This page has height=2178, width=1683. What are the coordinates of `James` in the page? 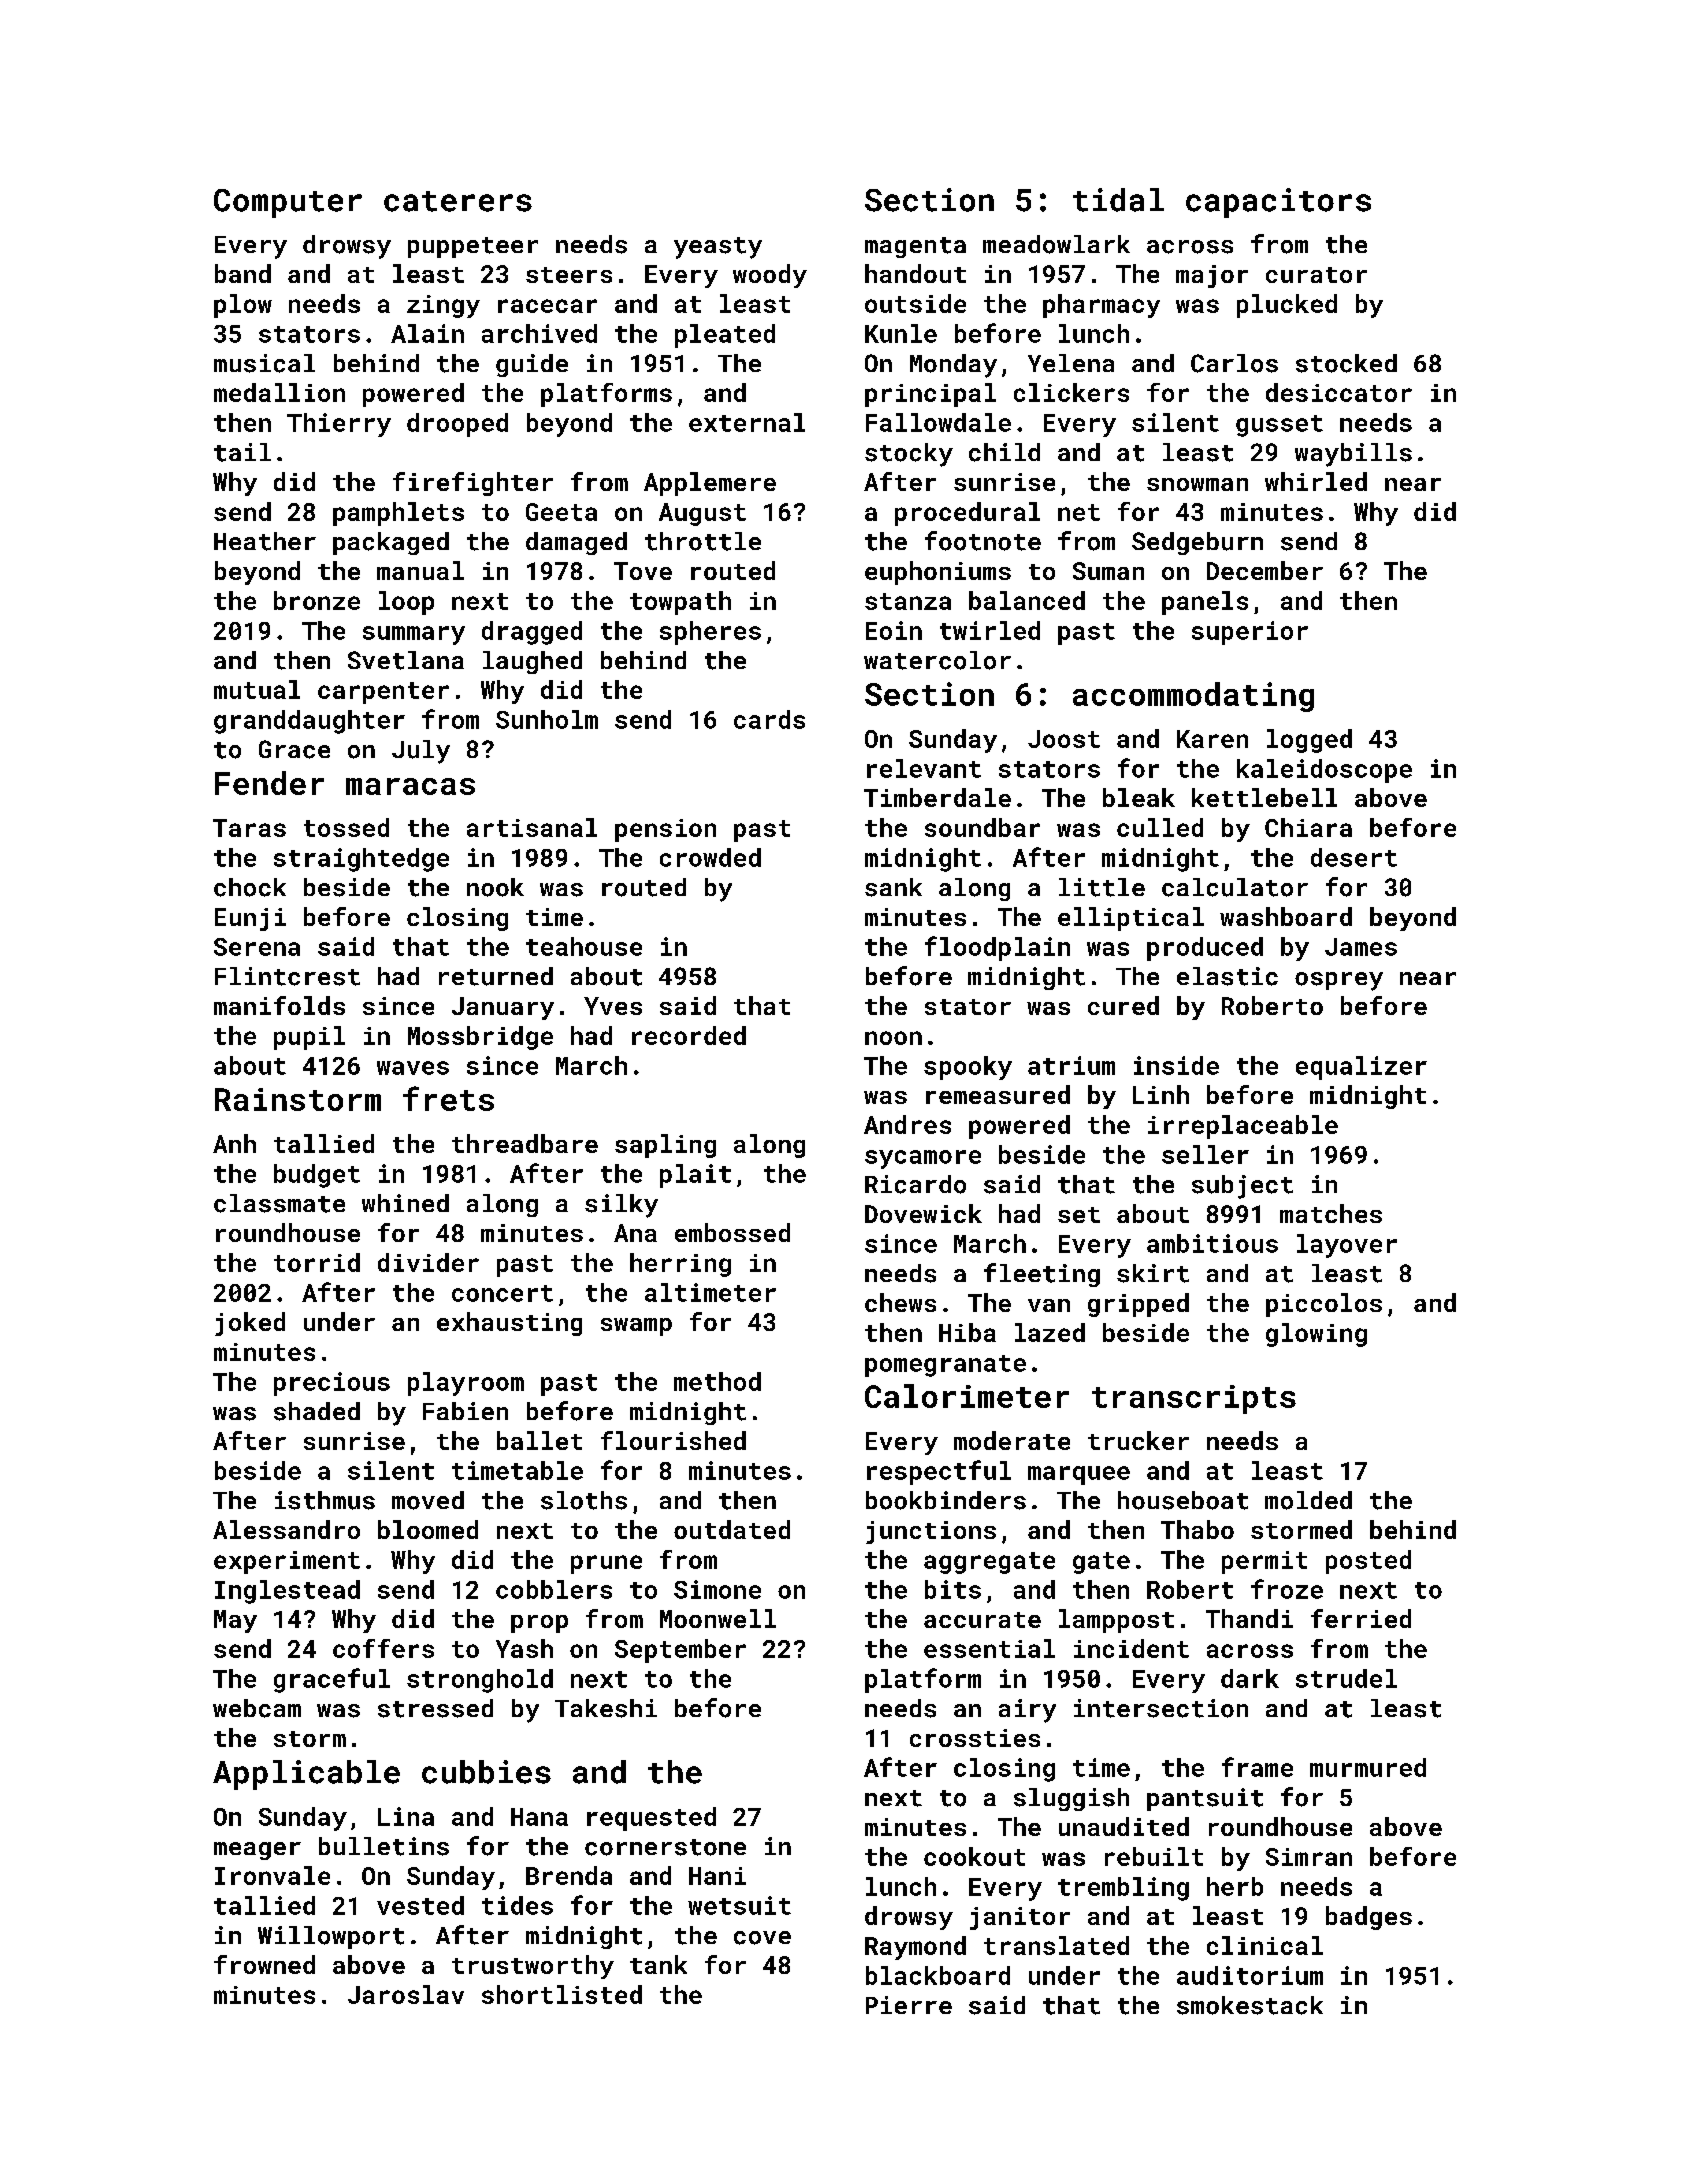 It's located at (1361, 947).
